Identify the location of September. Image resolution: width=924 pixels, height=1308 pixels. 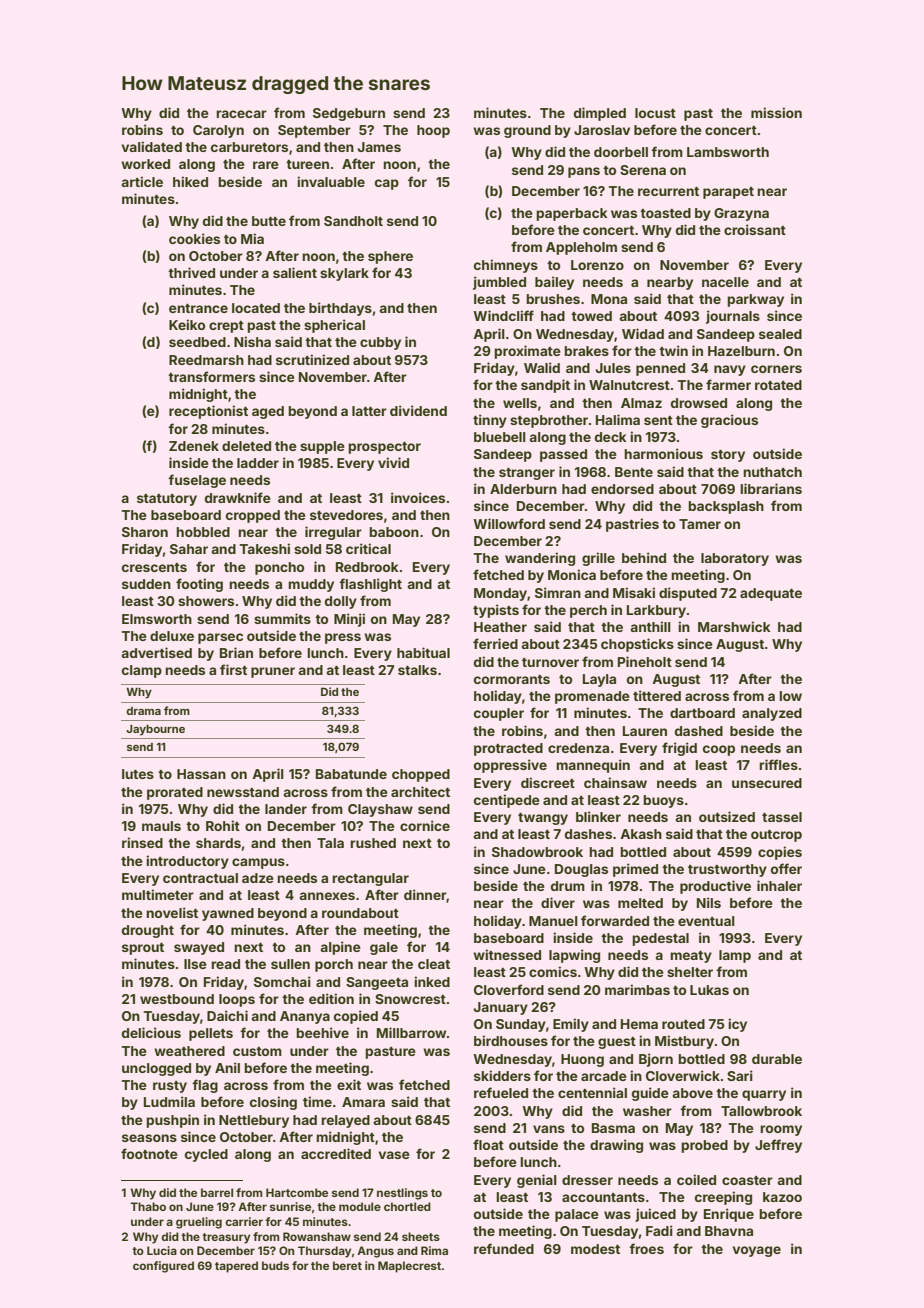
(314, 131).
